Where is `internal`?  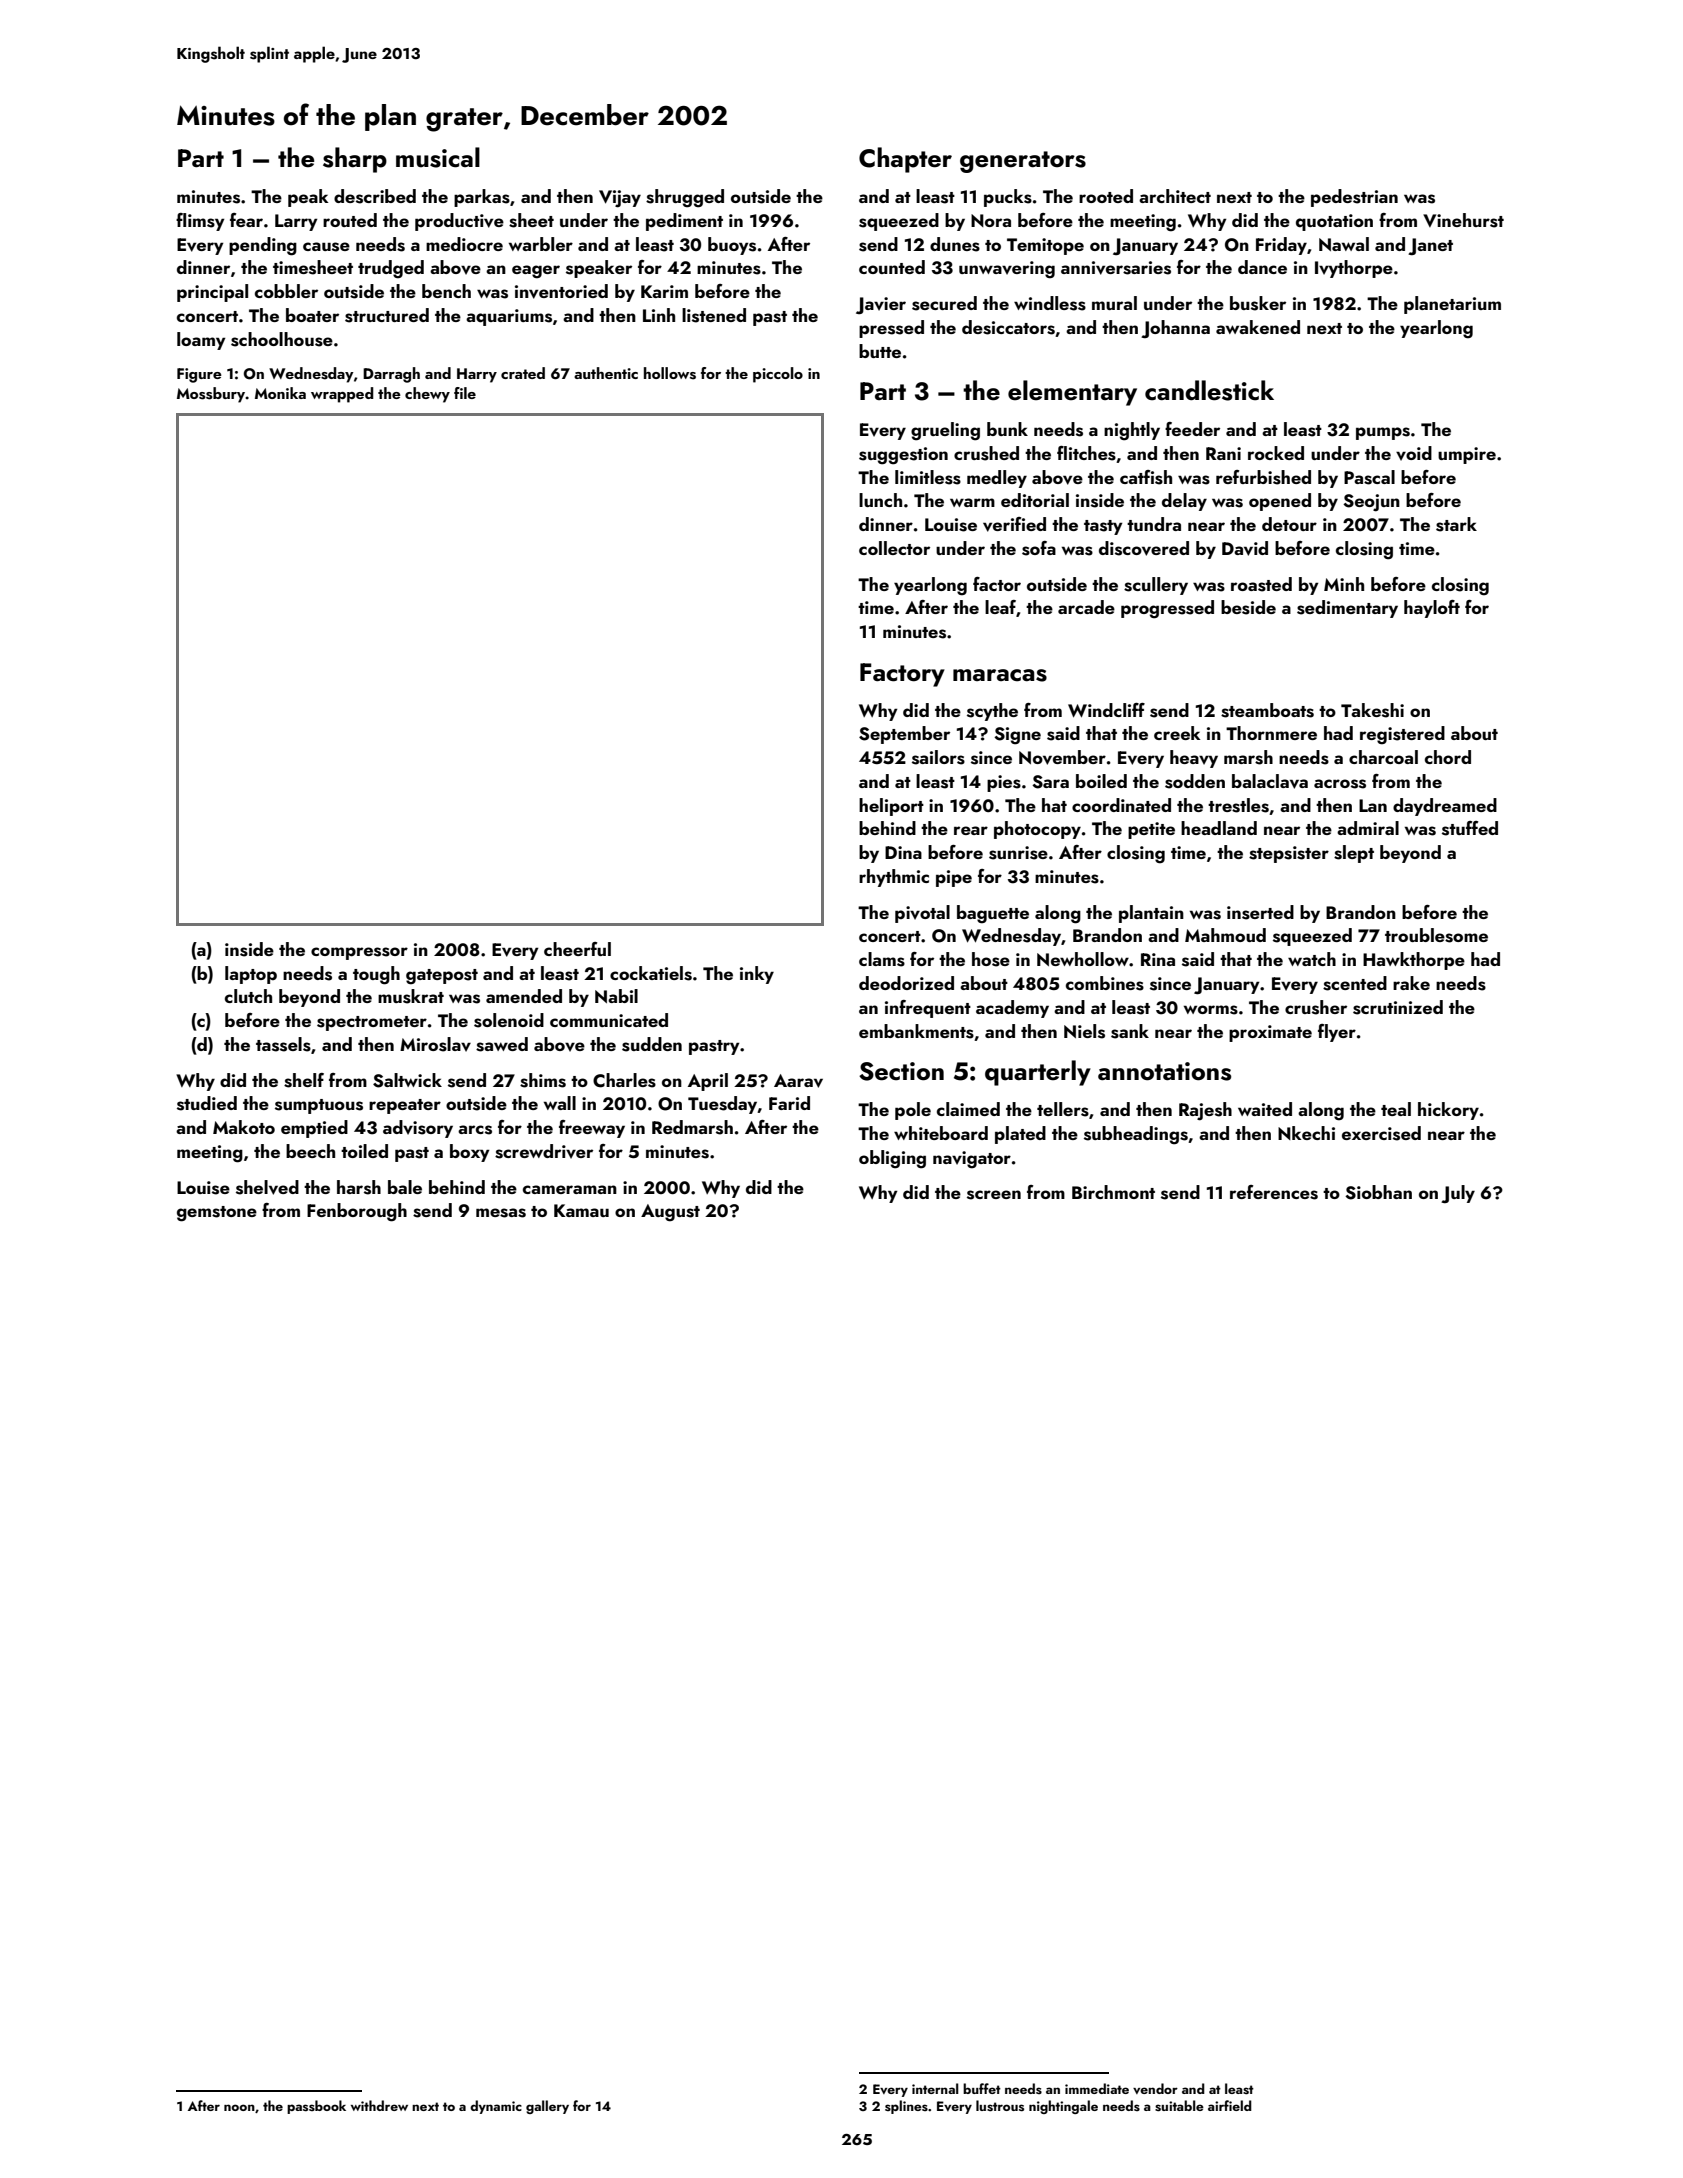
internal is located at coordinates (935, 2088).
